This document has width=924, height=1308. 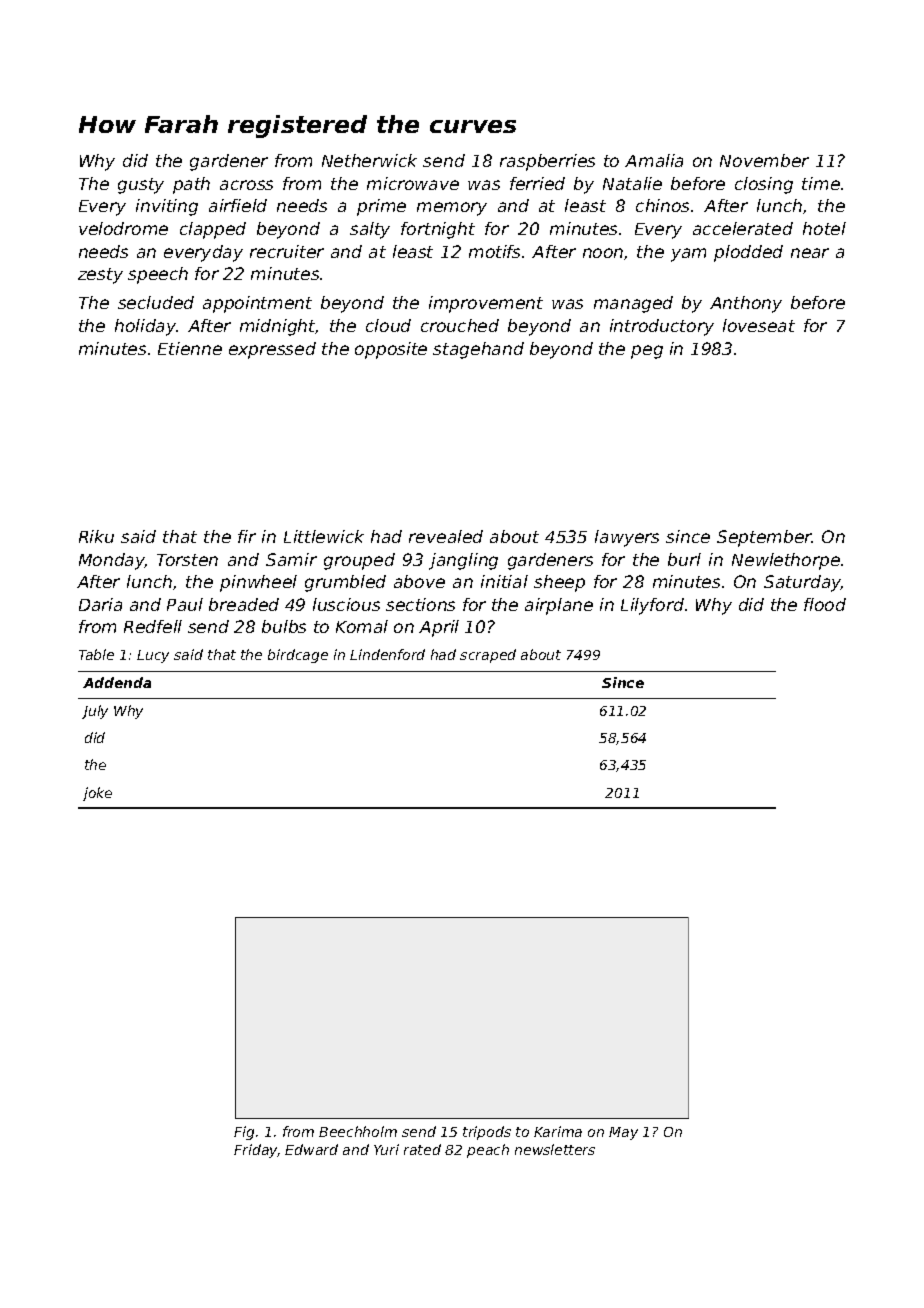 What do you see at coordinates (652, 606) in the document?
I see `Lilyford` at bounding box center [652, 606].
